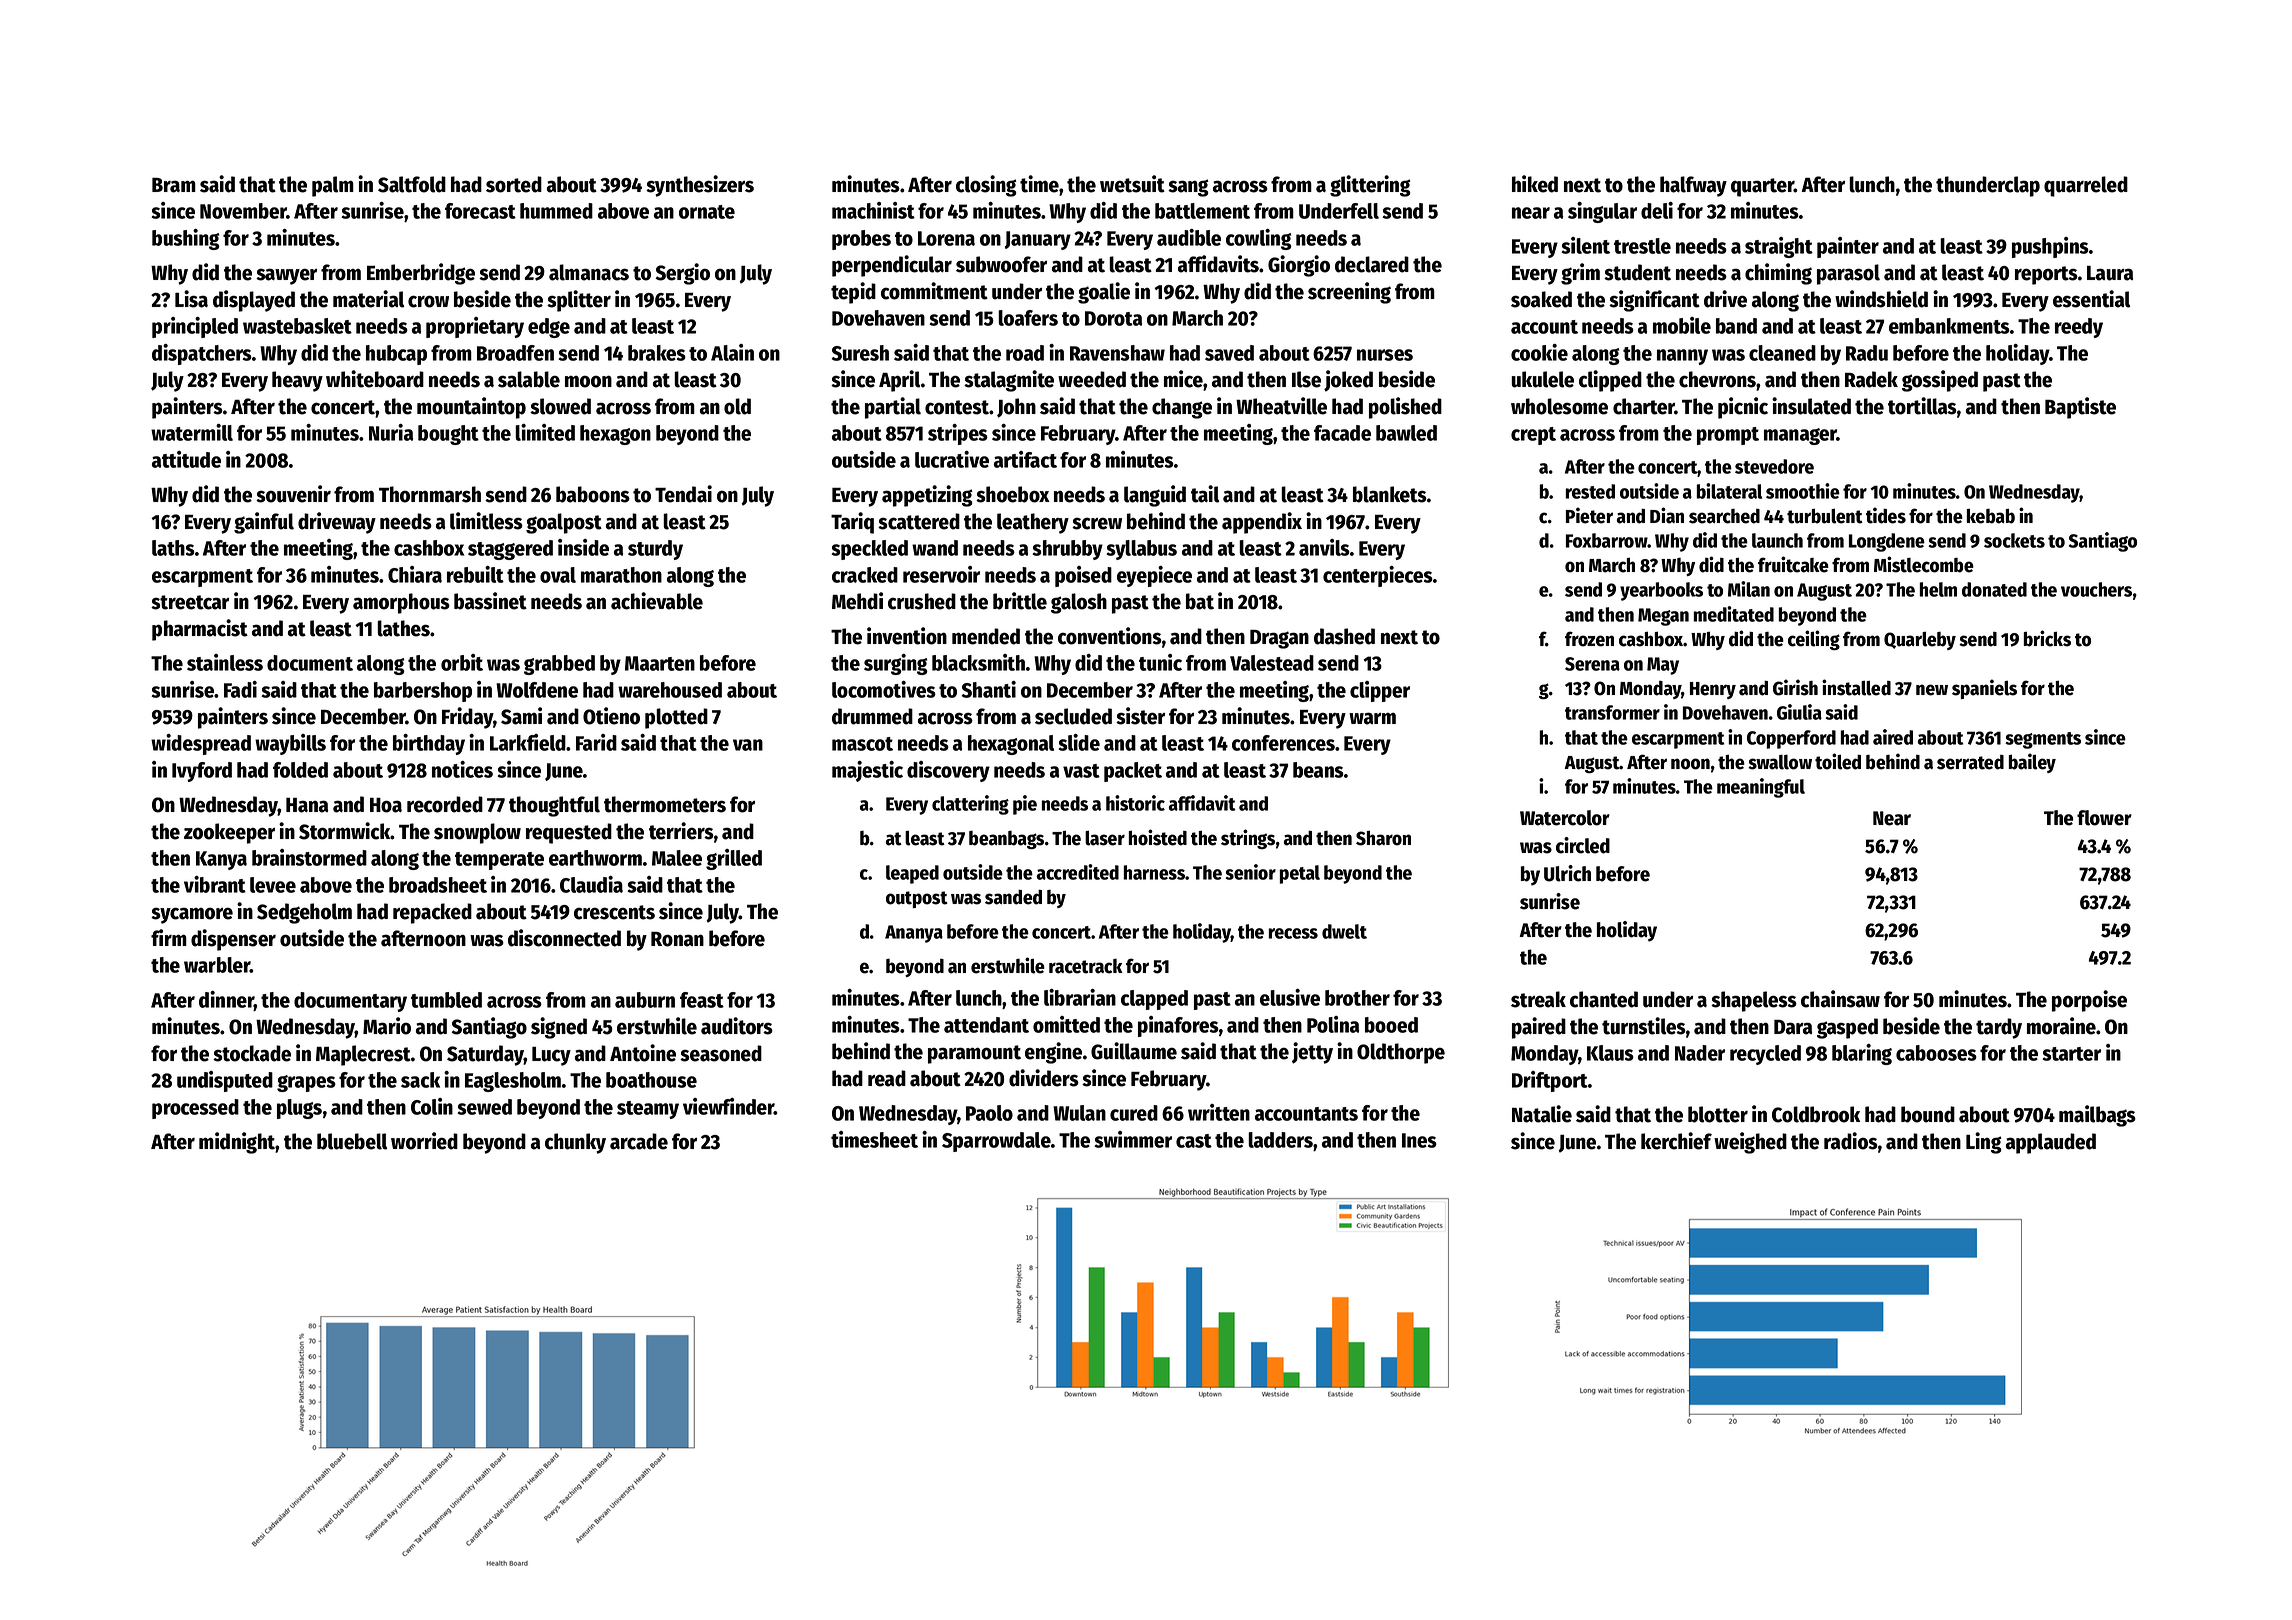  I want to click on chainsaw, so click(1840, 999).
